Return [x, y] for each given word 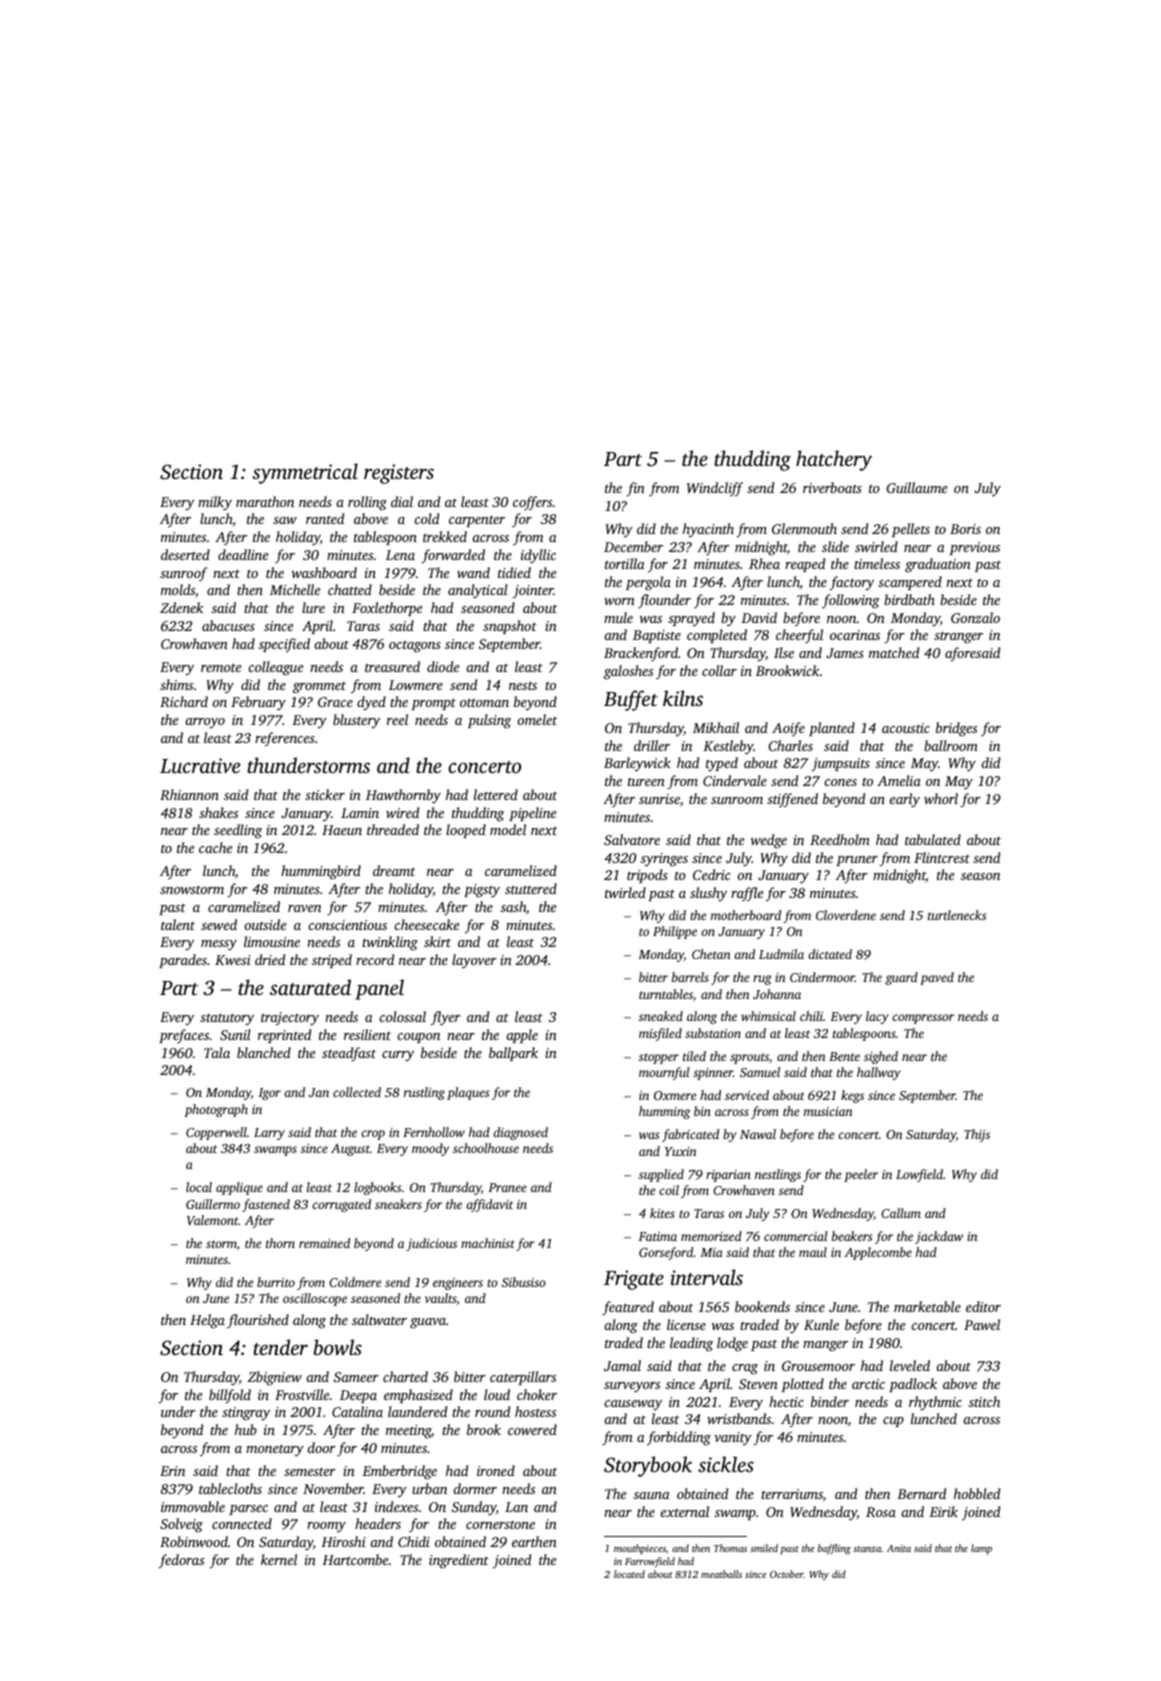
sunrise [659, 799]
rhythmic [935, 1403]
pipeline [532, 814]
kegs [852, 1096]
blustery [356, 721]
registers [399, 474]
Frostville [302, 1394]
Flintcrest [942, 857]
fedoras [181, 1561]
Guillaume [916, 487]
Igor [269, 1094]
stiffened [792, 800]
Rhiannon [189, 794]
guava [428, 1323]
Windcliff [715, 489]
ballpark [513, 1054]
